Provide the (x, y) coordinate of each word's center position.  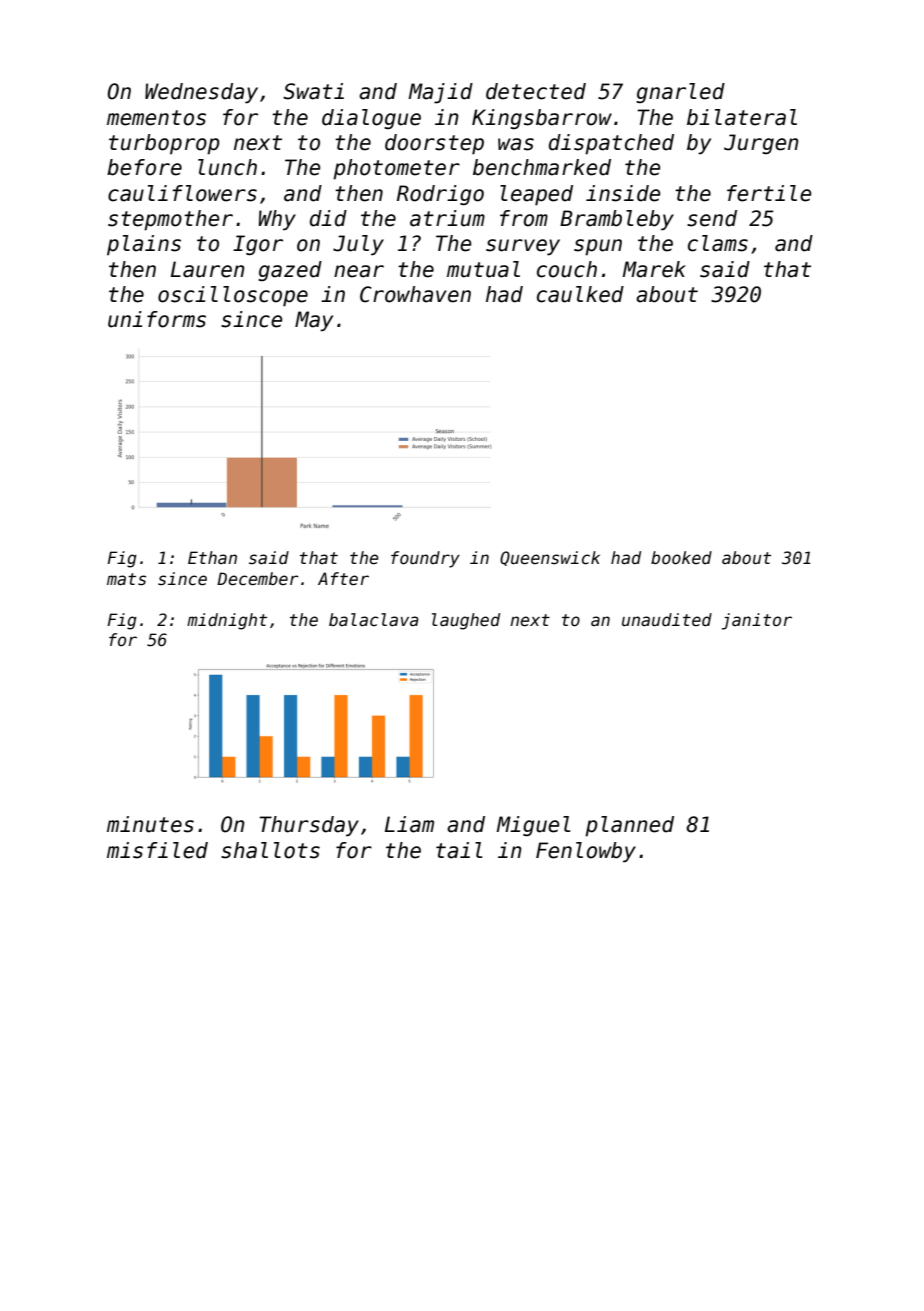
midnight (227, 621)
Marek (654, 269)
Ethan (212, 557)
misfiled (157, 850)
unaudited (667, 620)
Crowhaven (415, 294)
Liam (409, 824)
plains (144, 245)
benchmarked (542, 167)
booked (681, 558)
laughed (466, 621)
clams (718, 243)
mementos (156, 118)
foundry (425, 559)
